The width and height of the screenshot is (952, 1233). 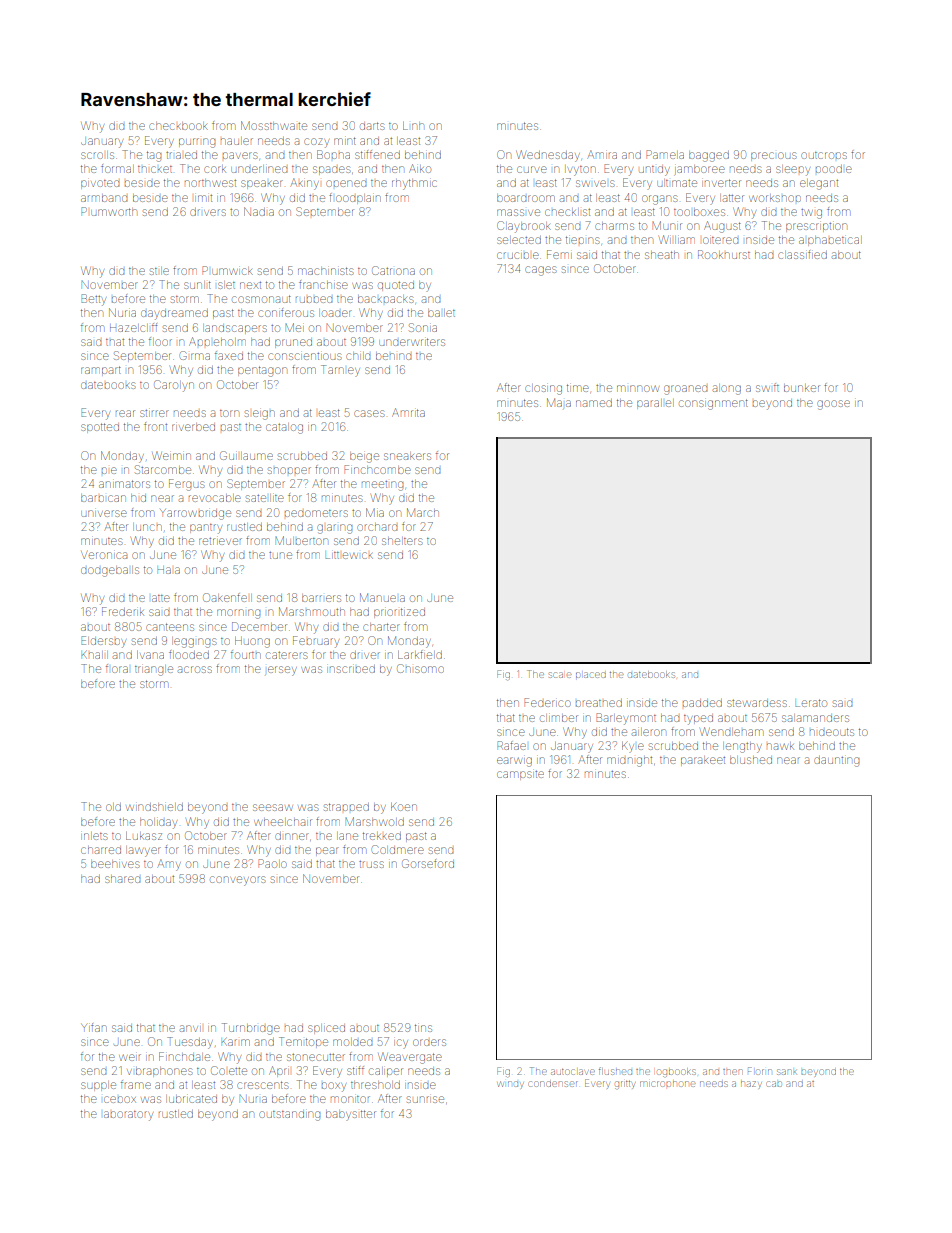 What do you see at coordinates (154, 807) in the screenshot?
I see `windshield` at bounding box center [154, 807].
